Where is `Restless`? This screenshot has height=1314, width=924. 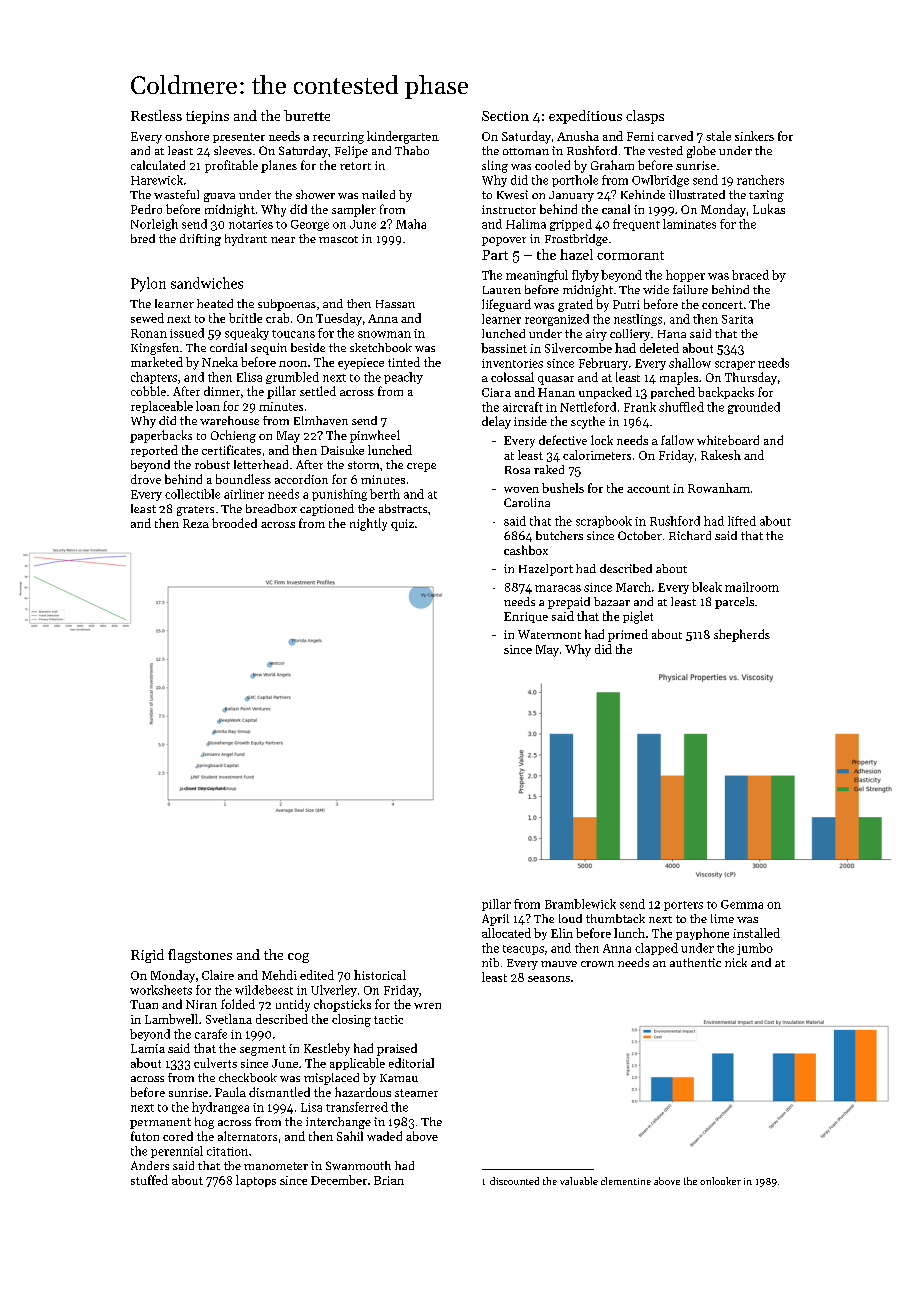
Restless is located at coordinates (156, 115).
